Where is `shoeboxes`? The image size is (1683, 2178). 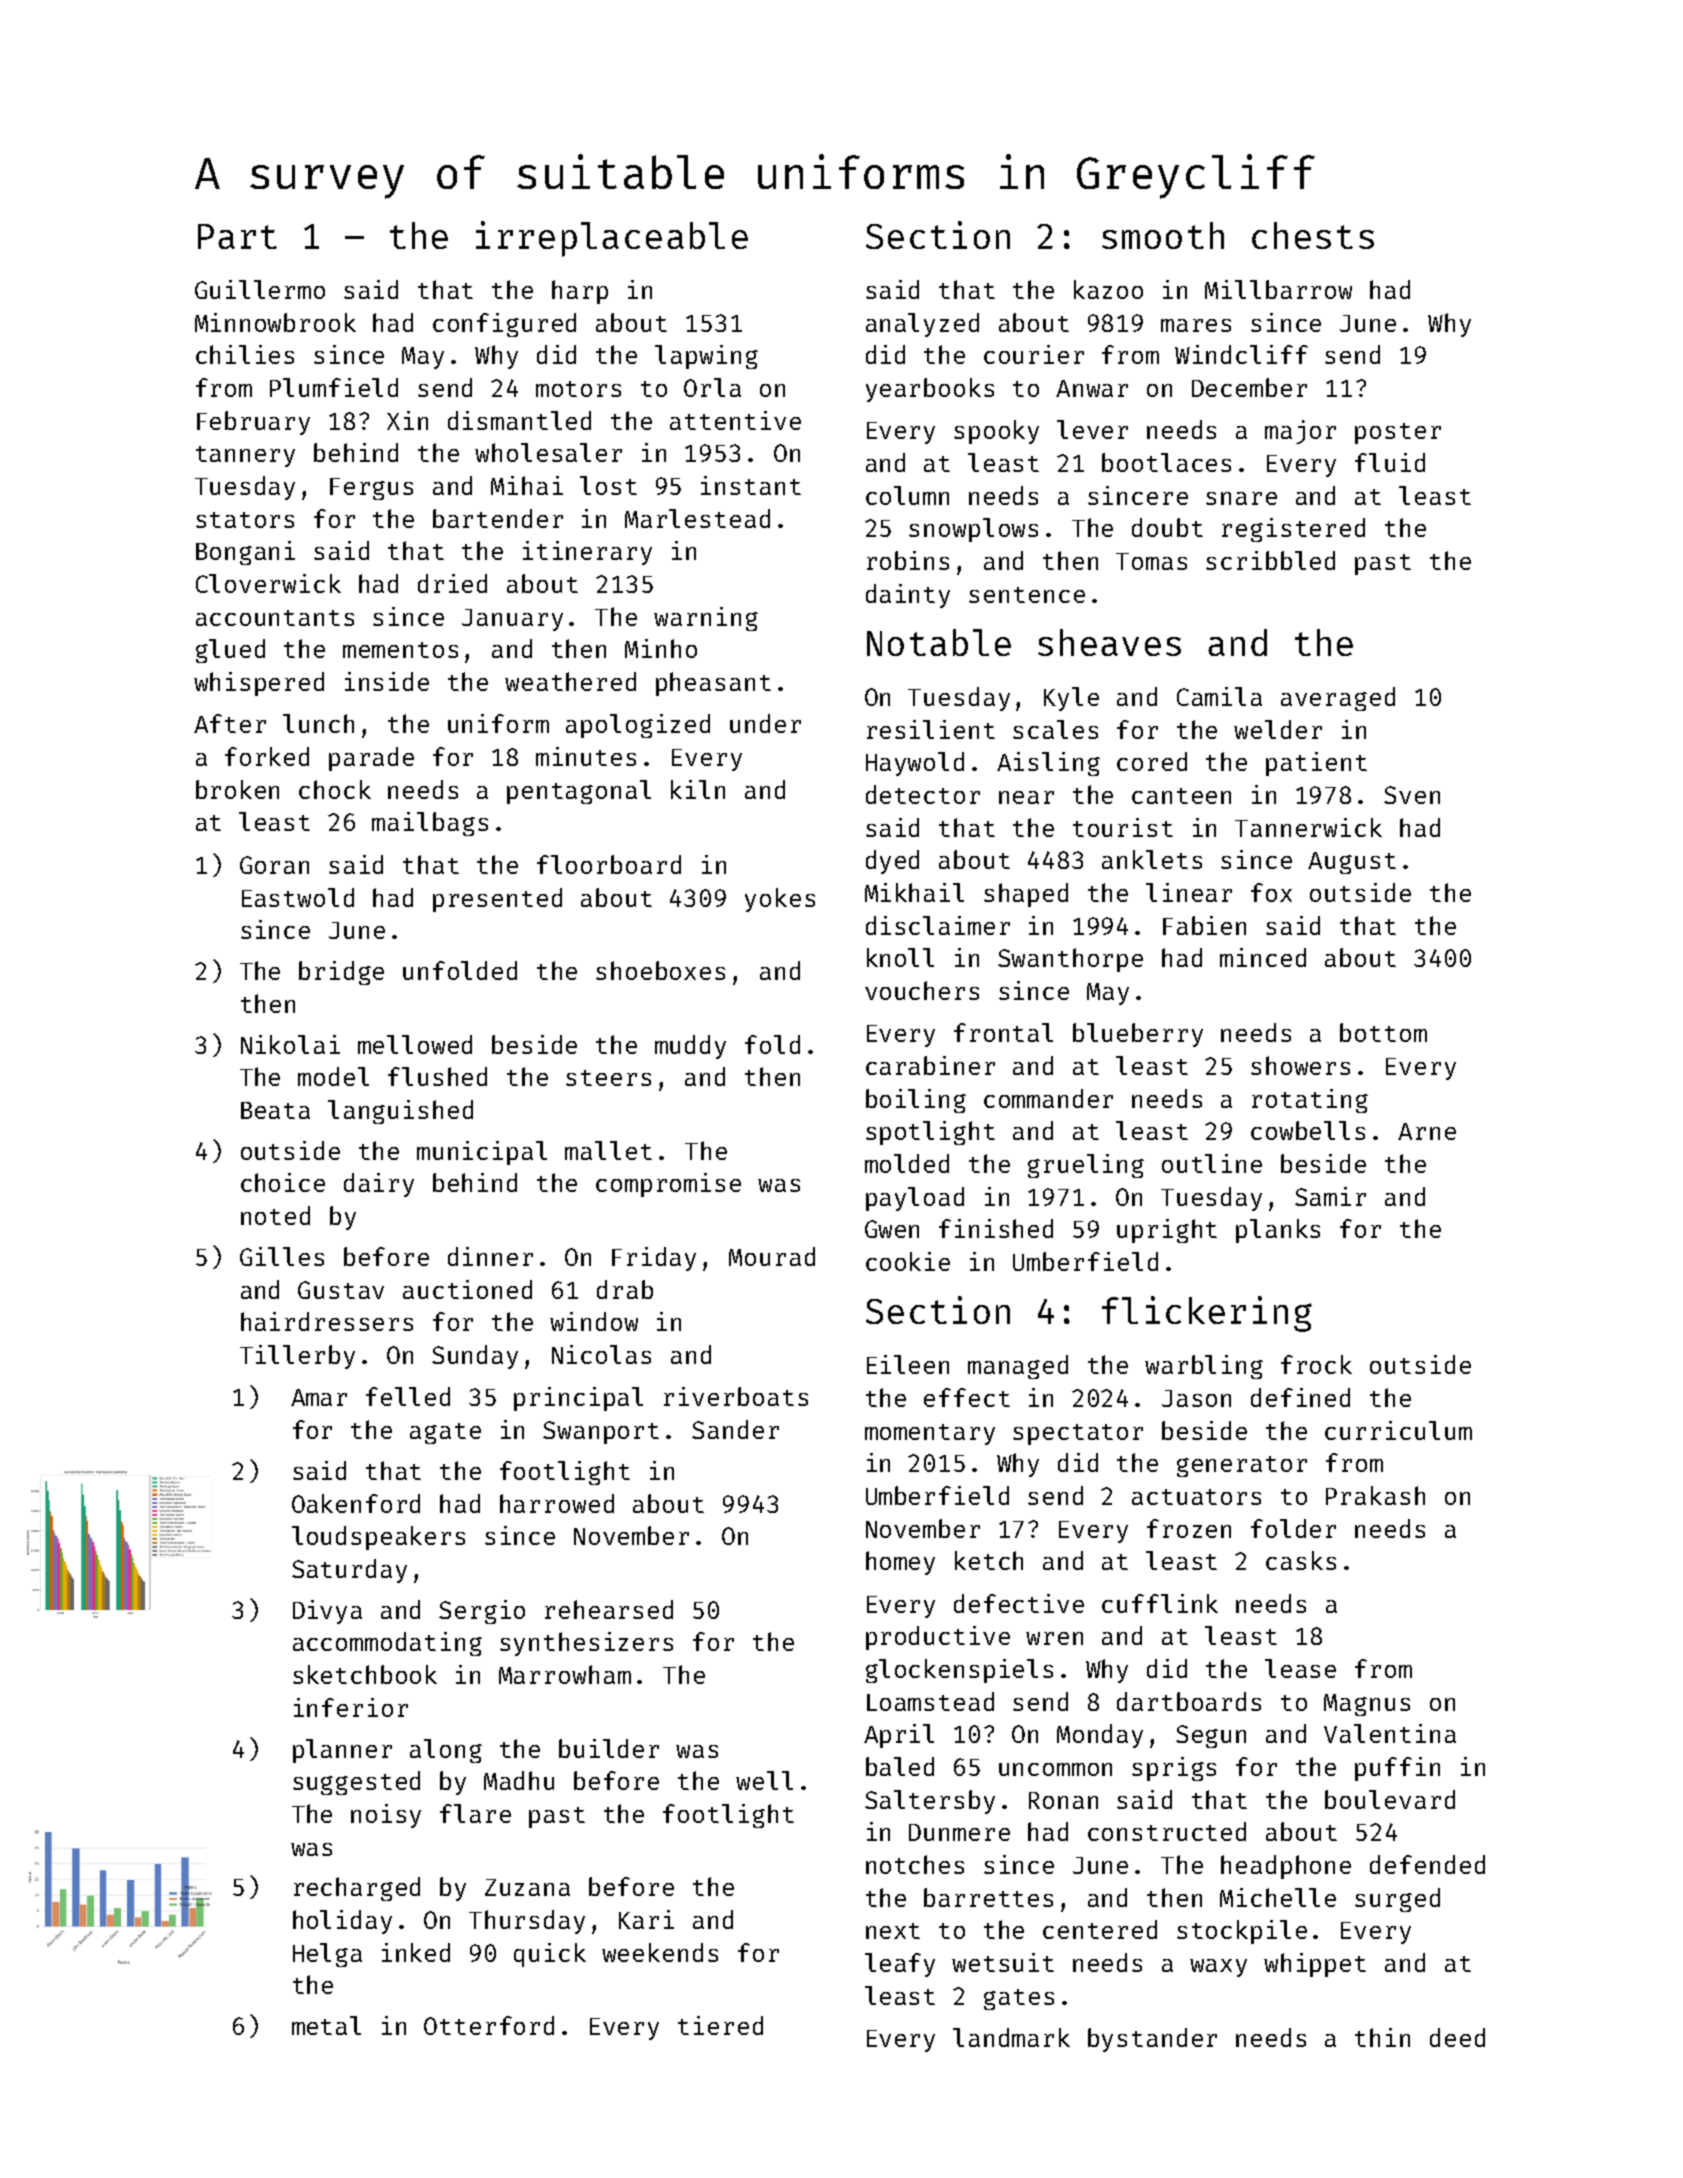 shoeboxes is located at coordinates (660, 970).
